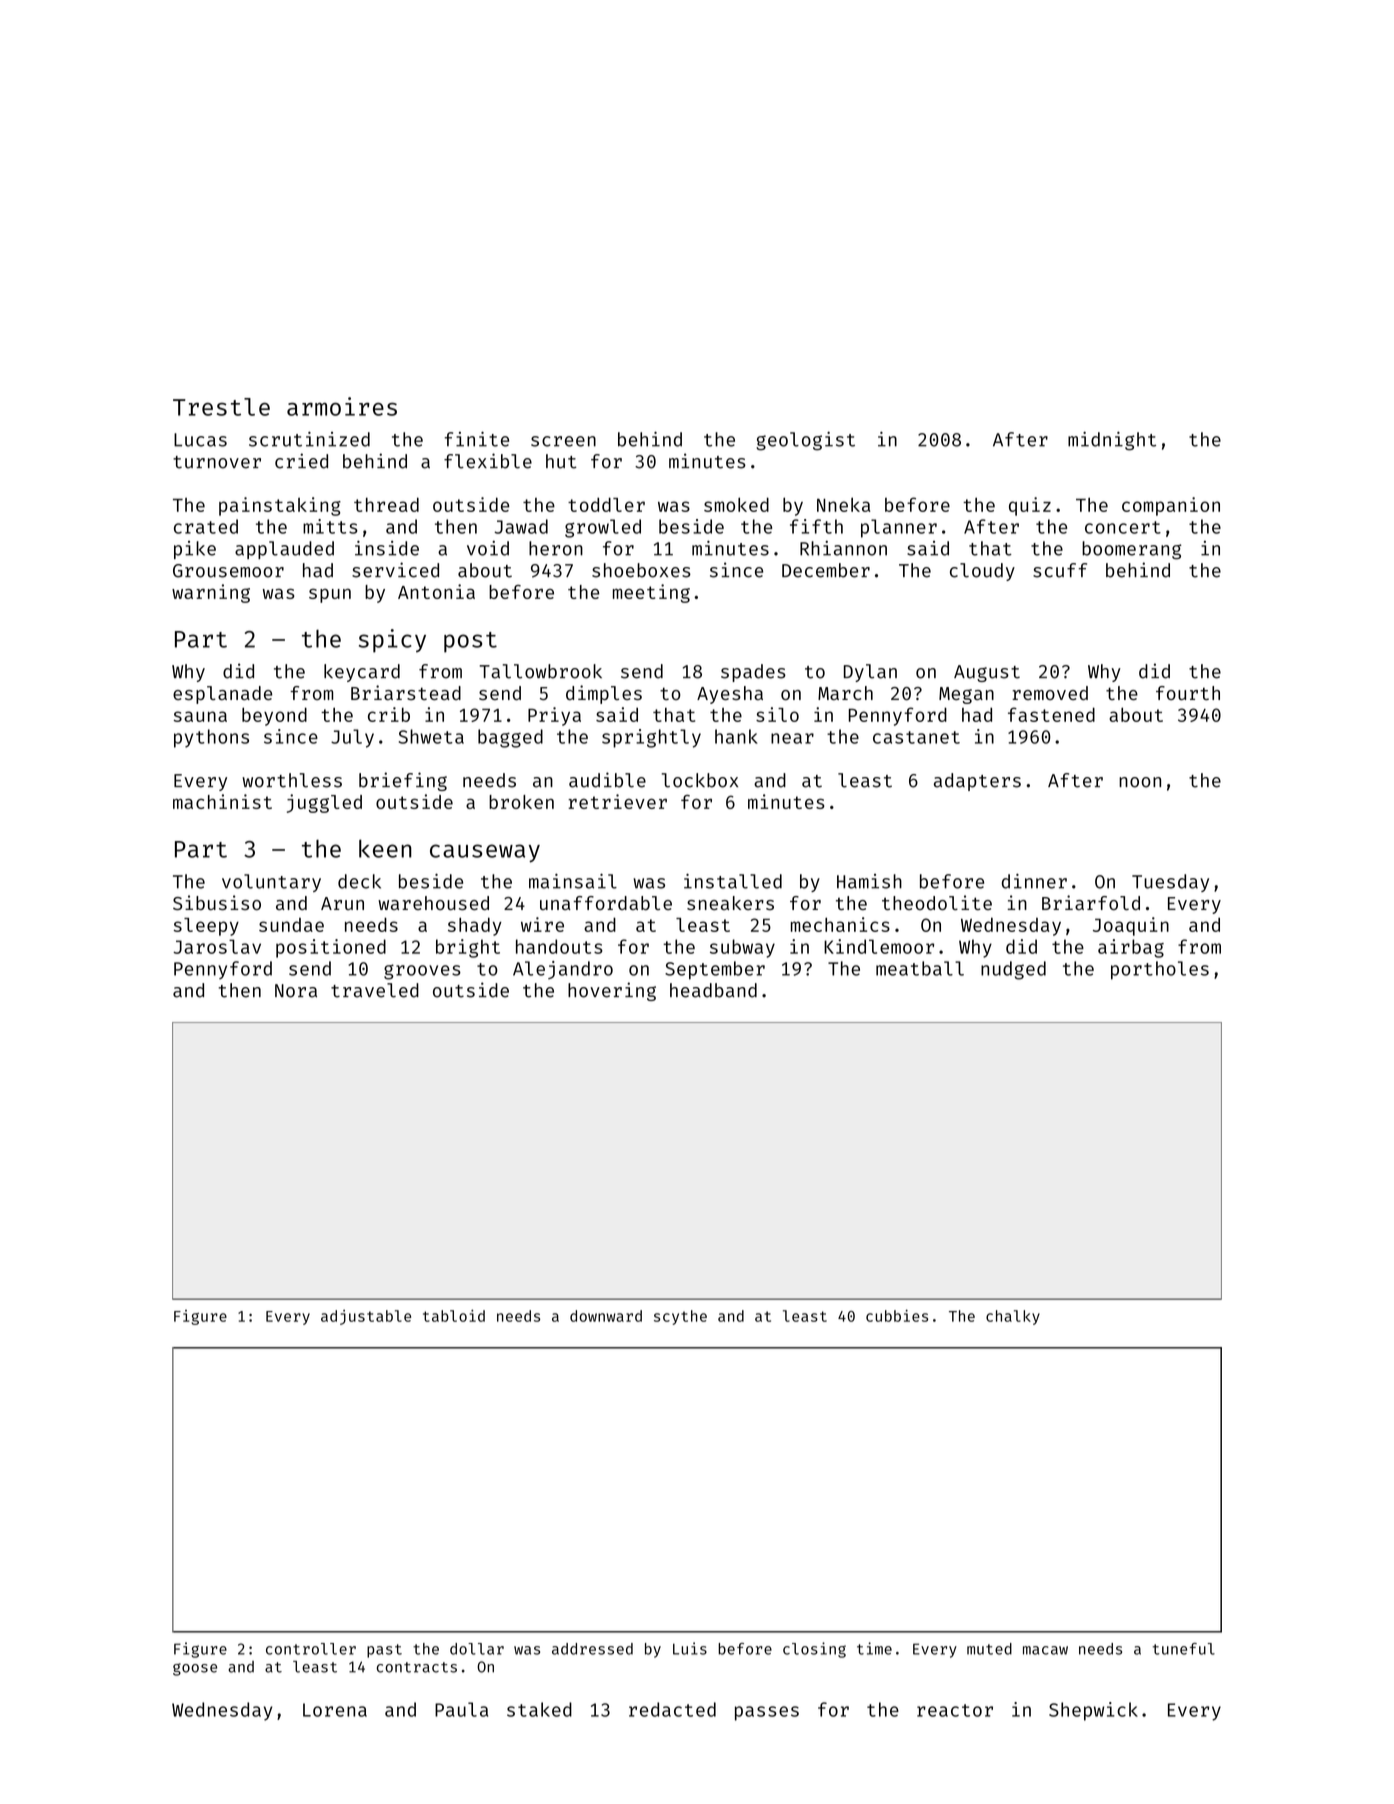  What do you see at coordinates (366, 1317) in the screenshot?
I see `adjustable` at bounding box center [366, 1317].
